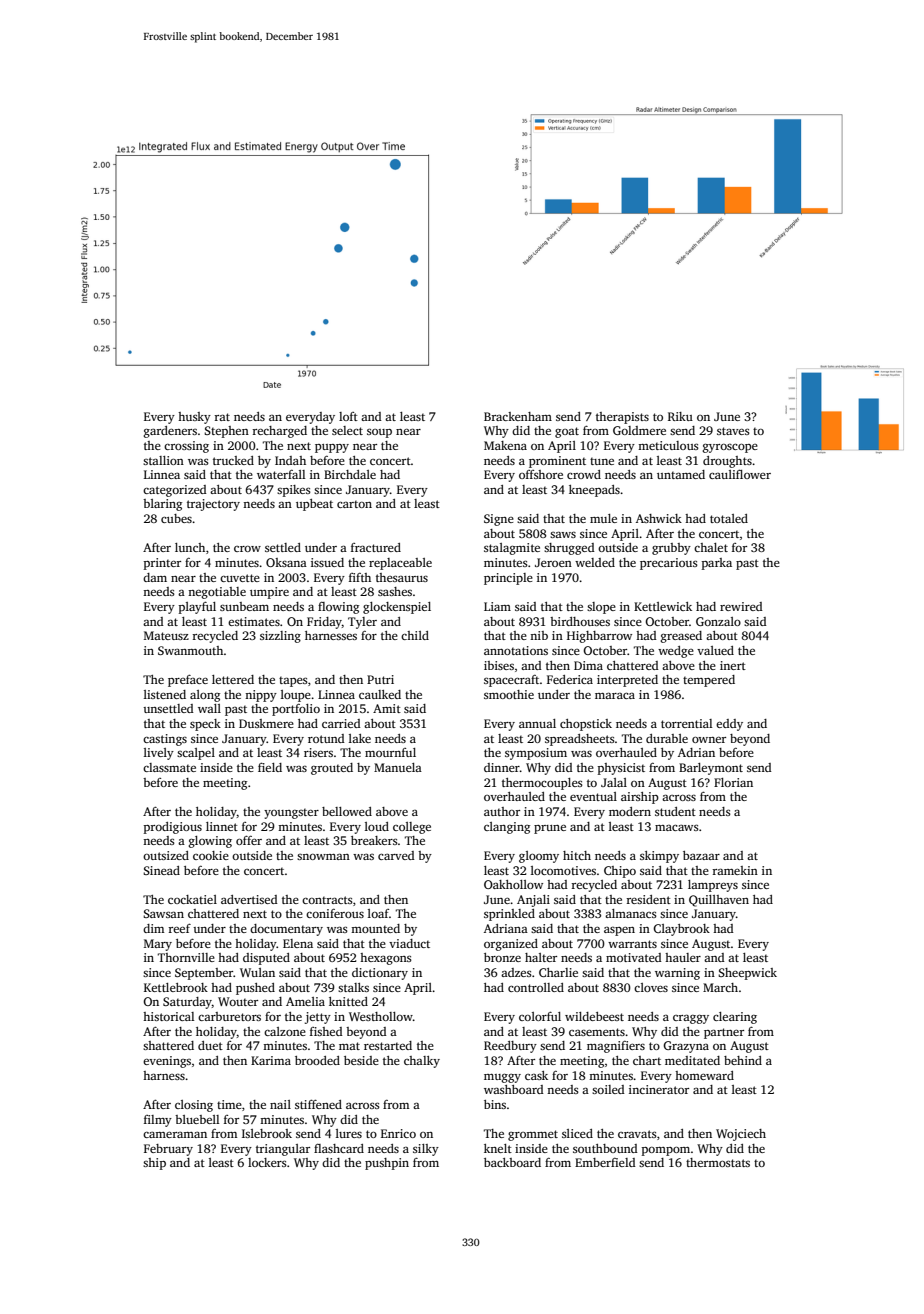 The image size is (924, 1314). What do you see at coordinates (502, 1078) in the document?
I see `muggy` at bounding box center [502, 1078].
